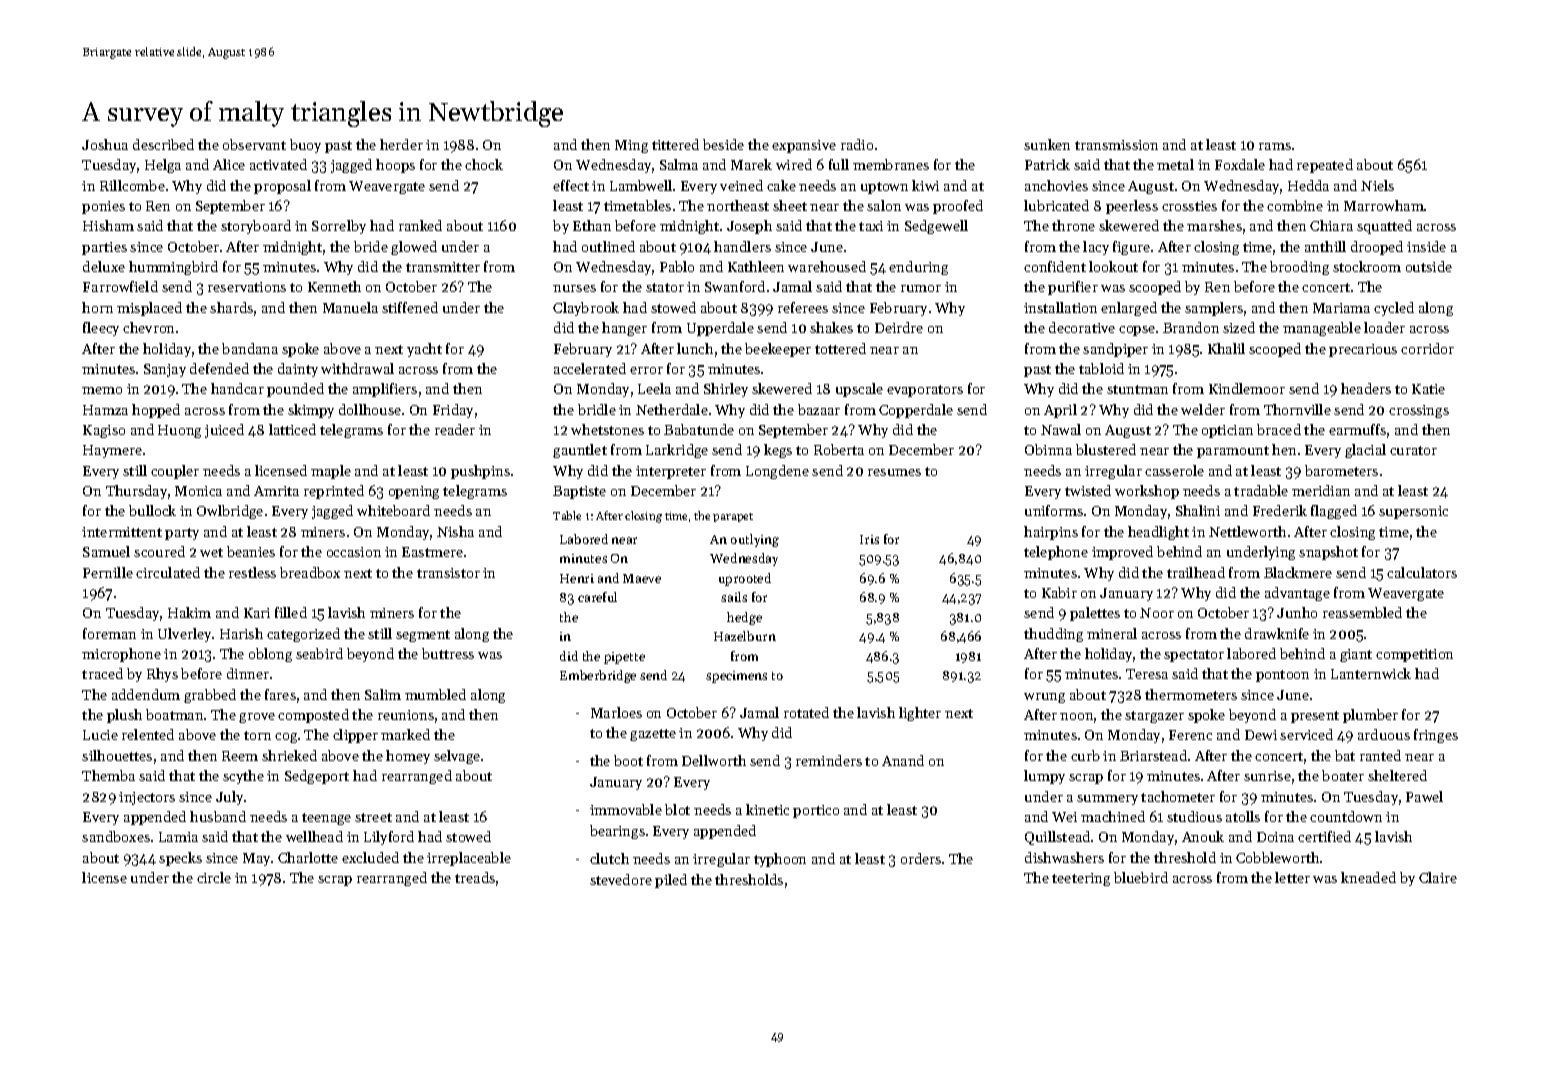 The width and height of the screenshot is (1542, 1090). I want to click on specimens, so click(736, 677).
